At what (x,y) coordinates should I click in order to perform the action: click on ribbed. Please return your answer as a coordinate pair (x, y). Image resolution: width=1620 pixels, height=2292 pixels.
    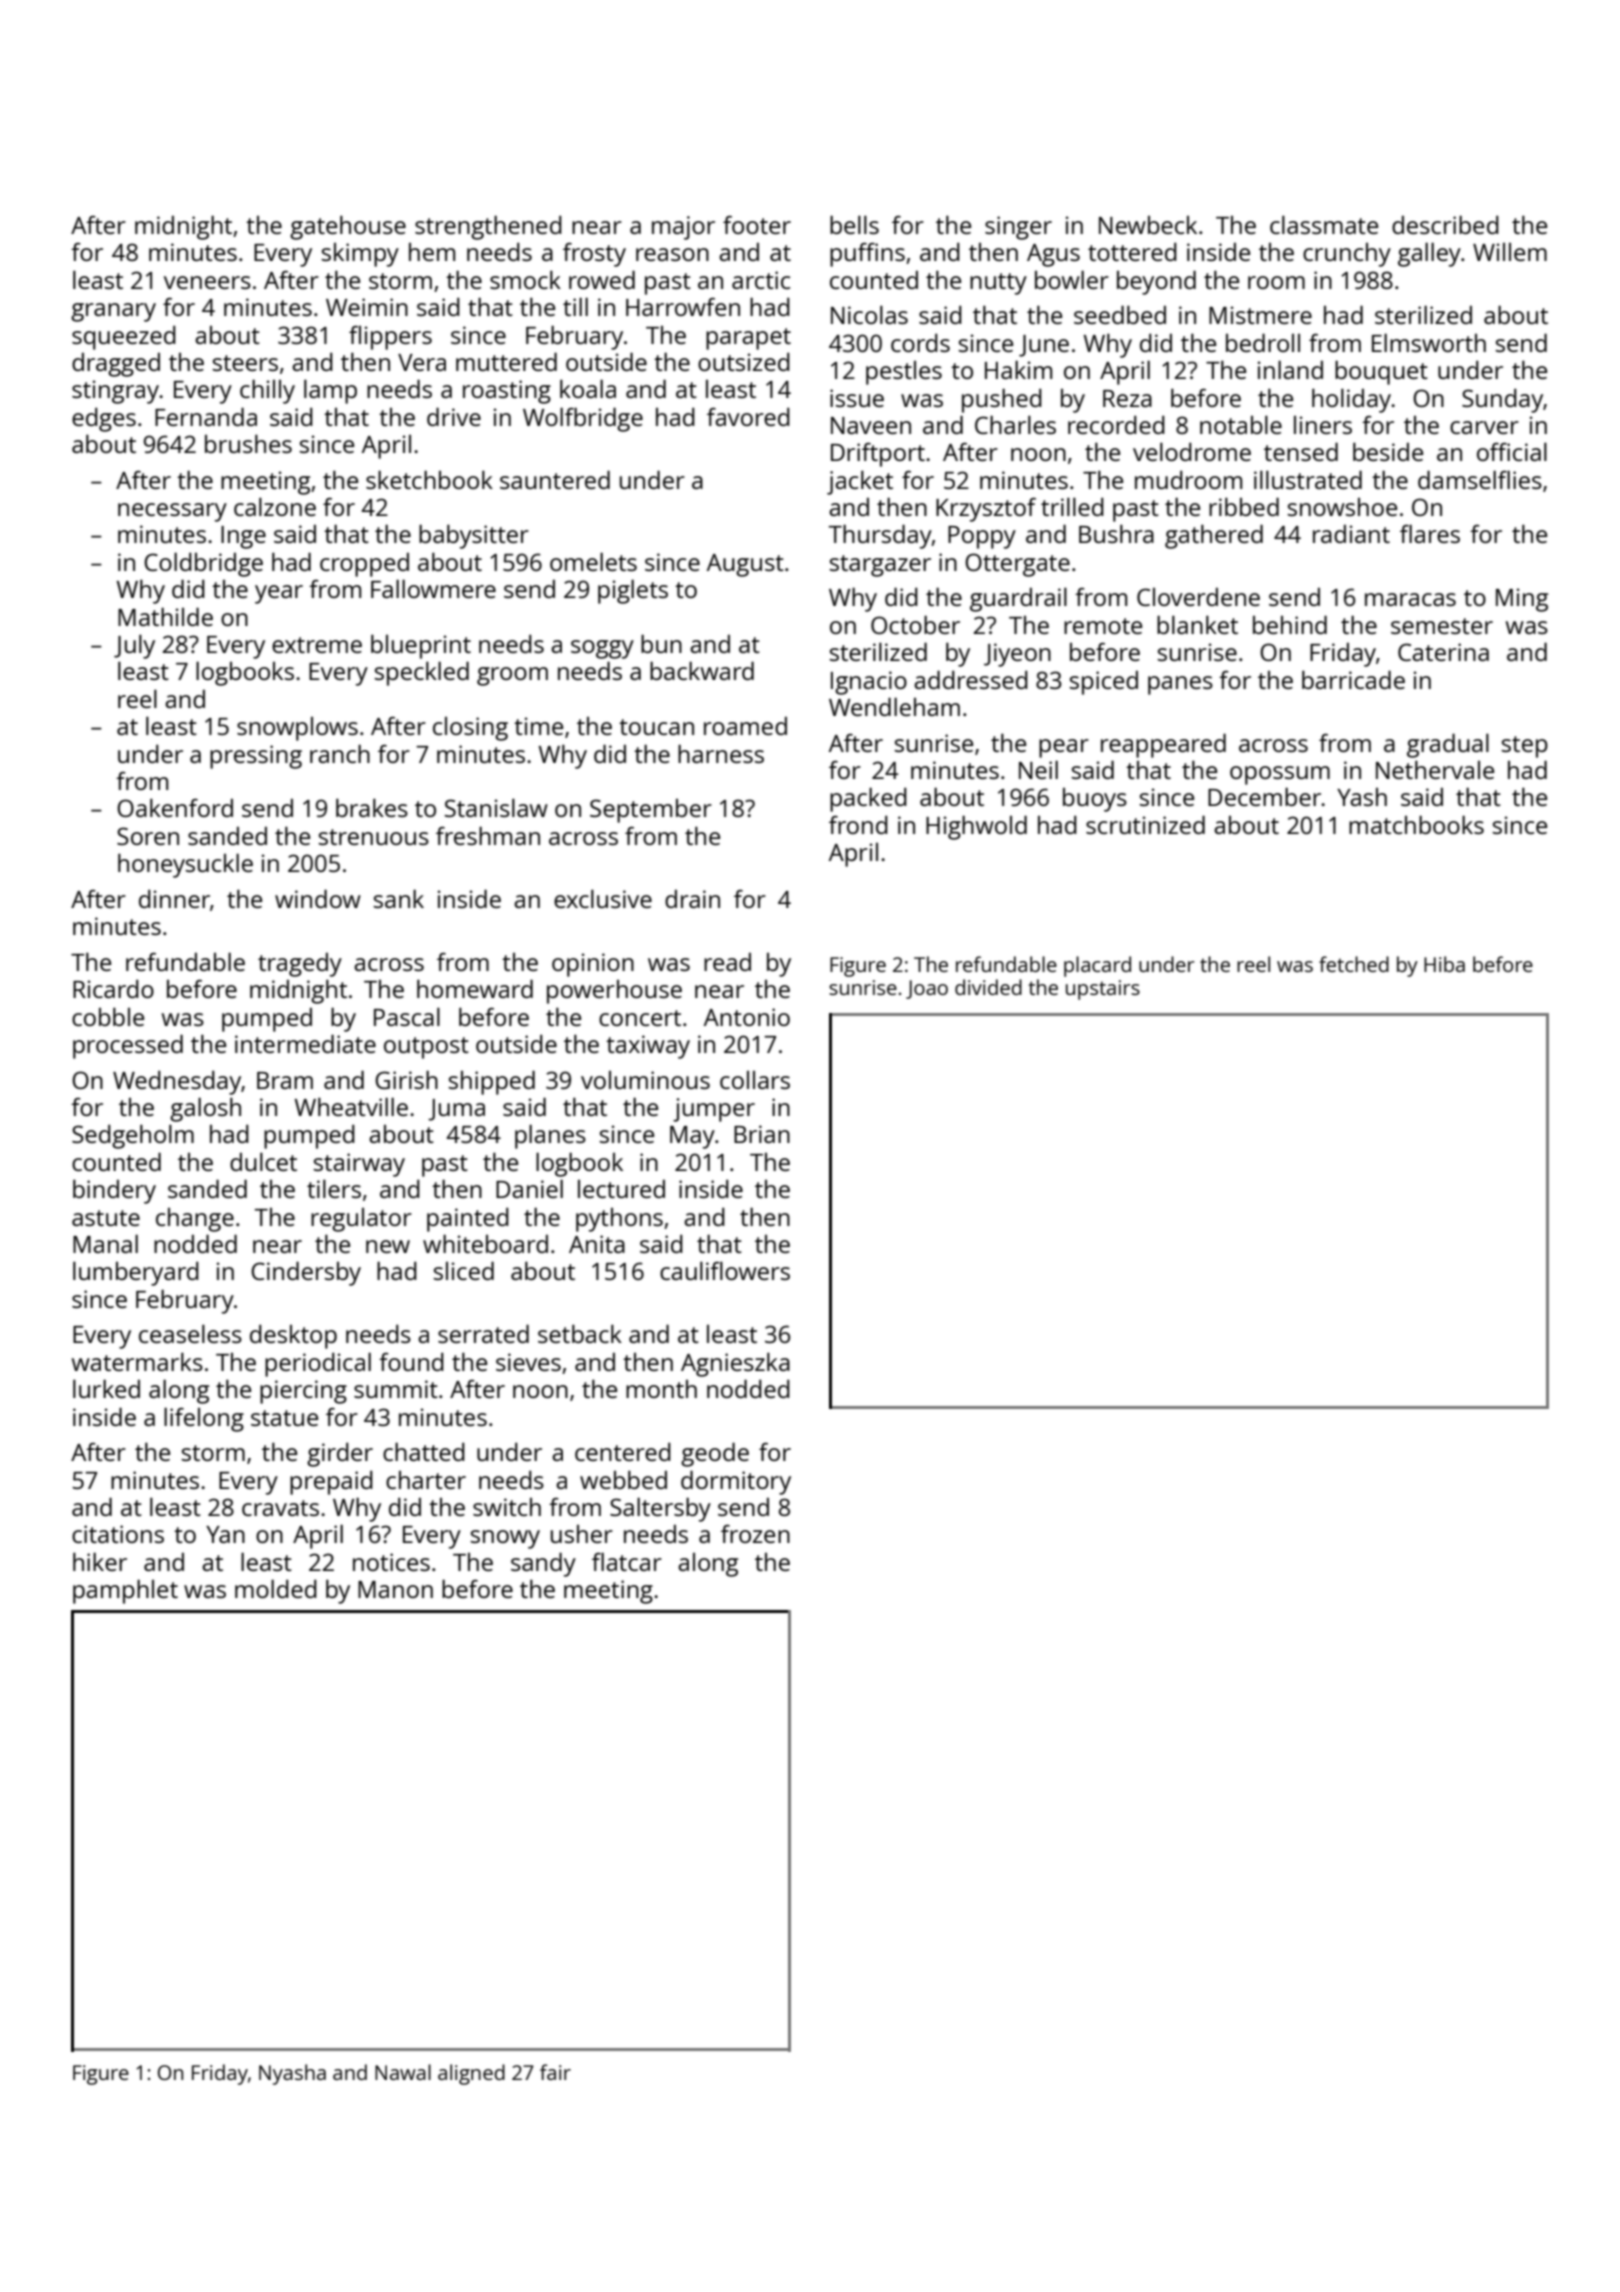
    Looking at the image, I should click on (1244, 506).
